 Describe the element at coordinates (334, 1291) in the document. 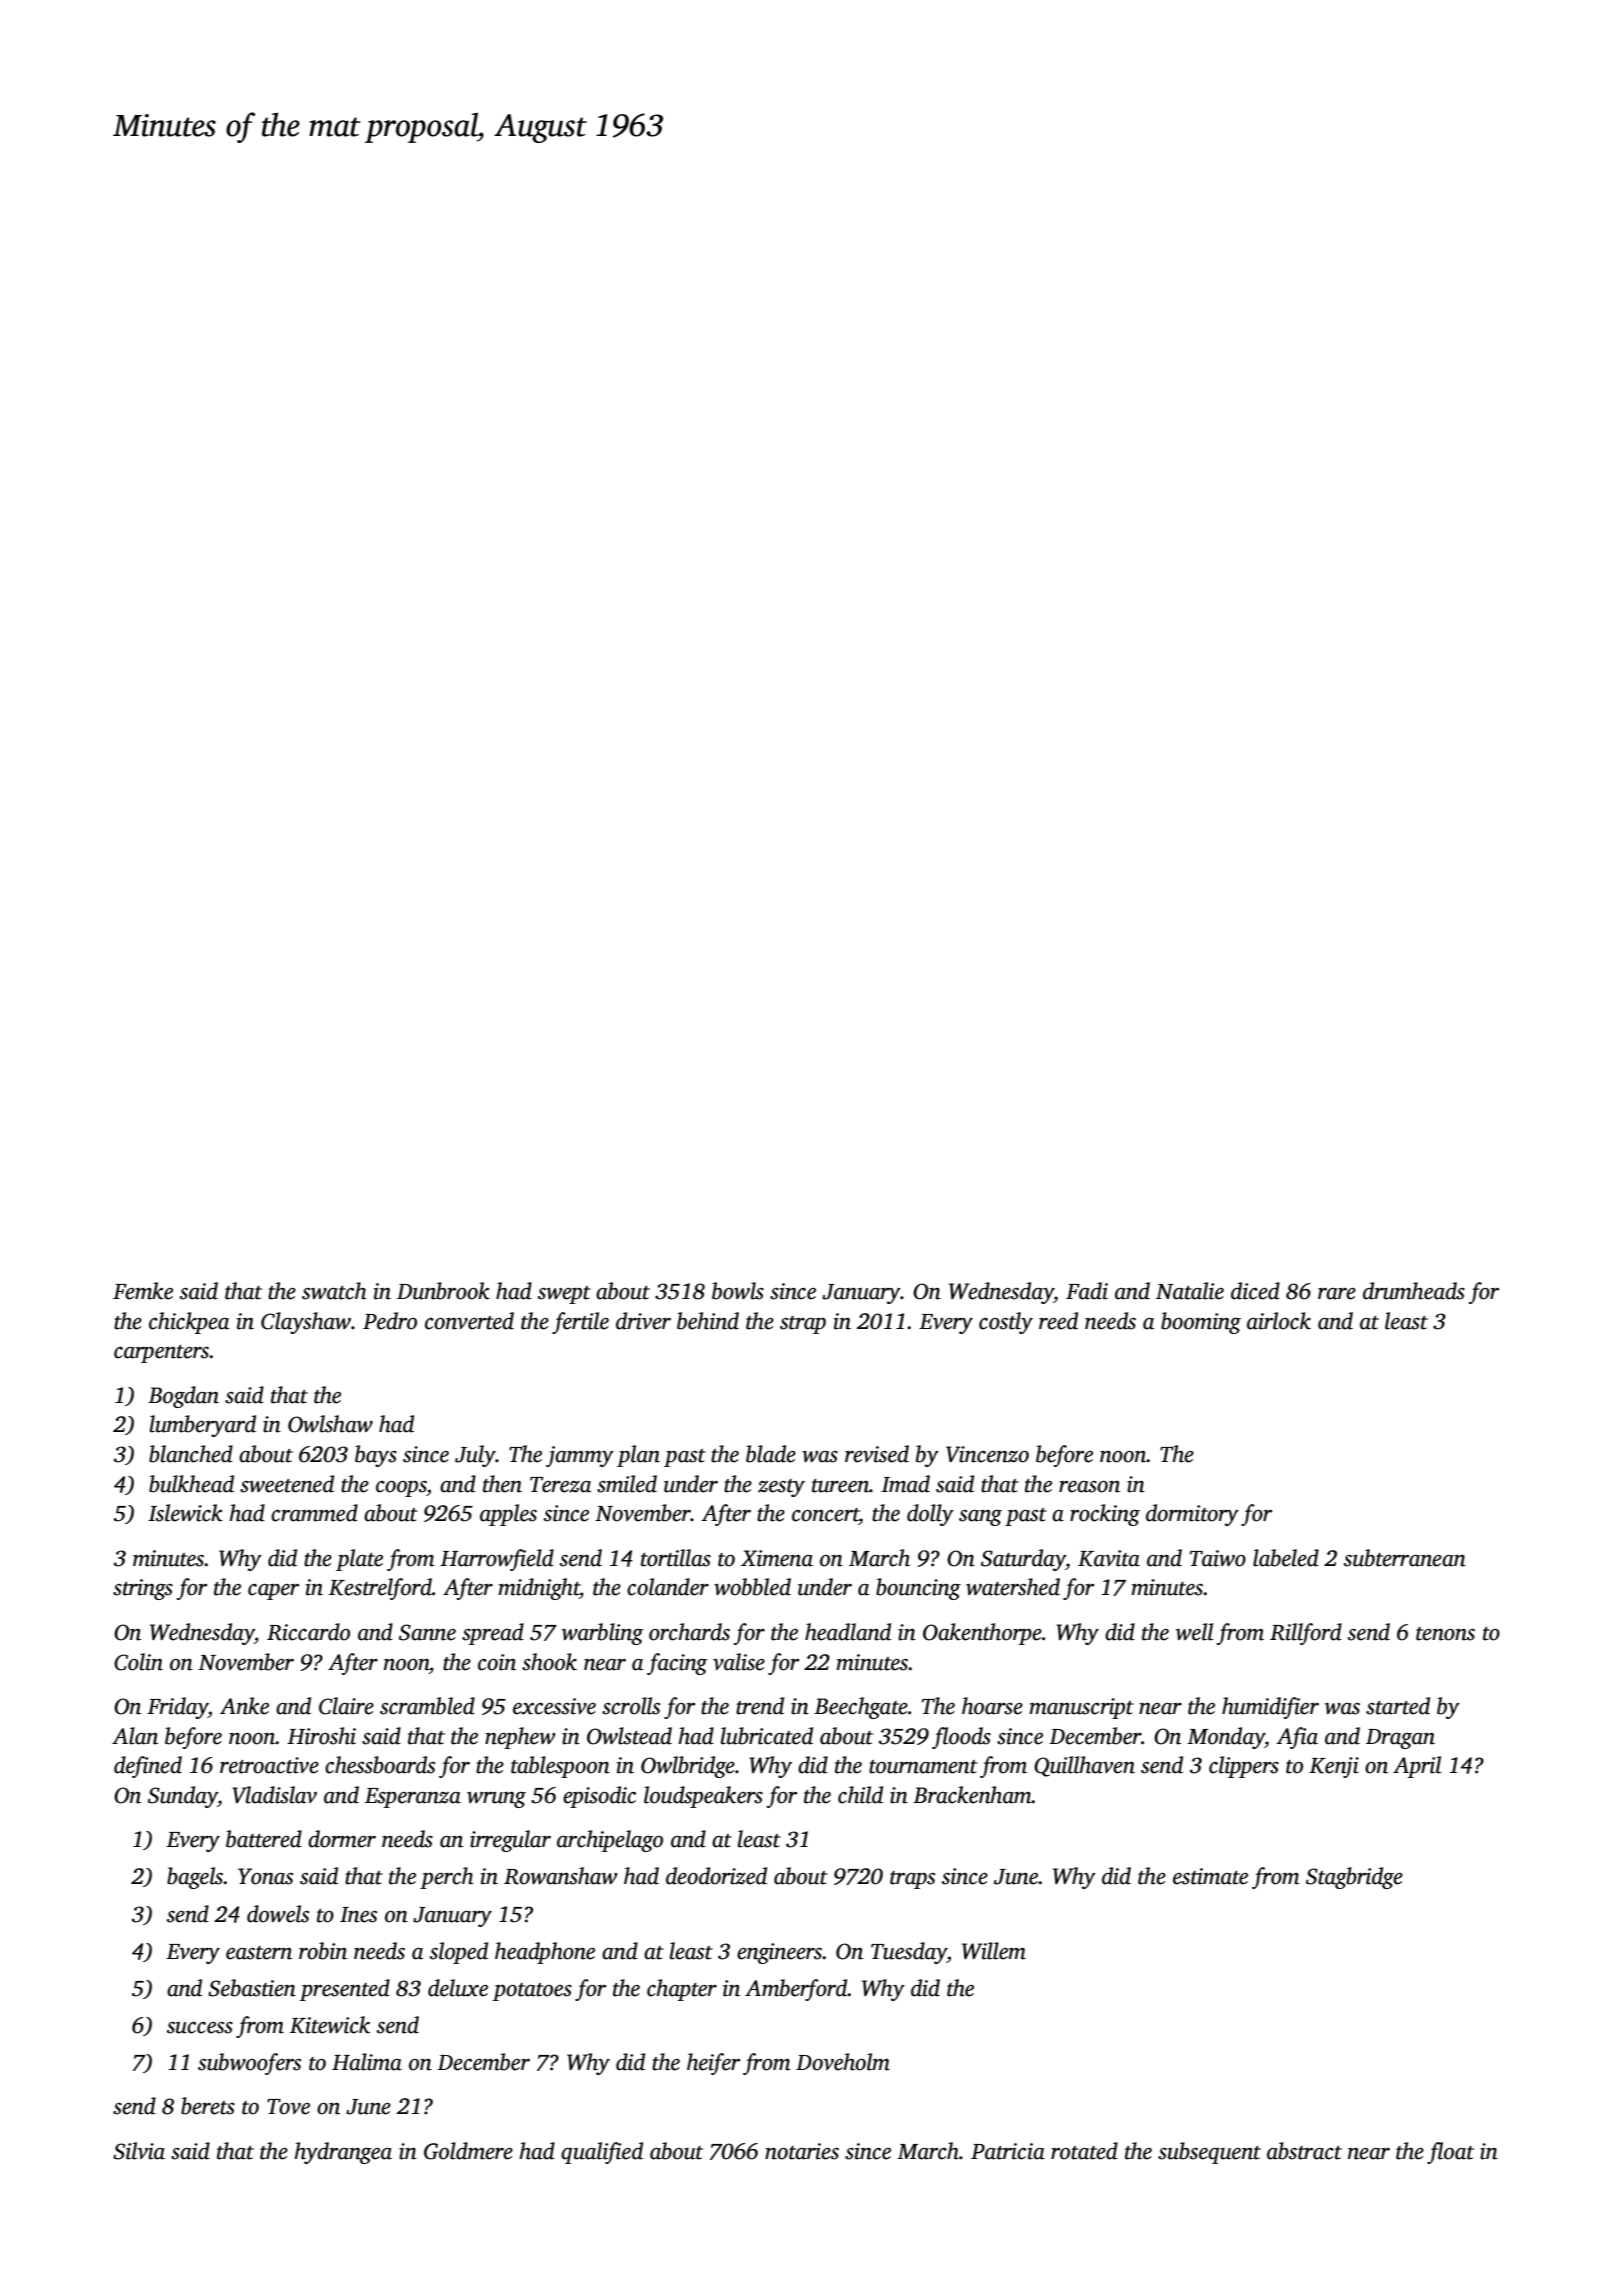

I see `swatch` at that location.
